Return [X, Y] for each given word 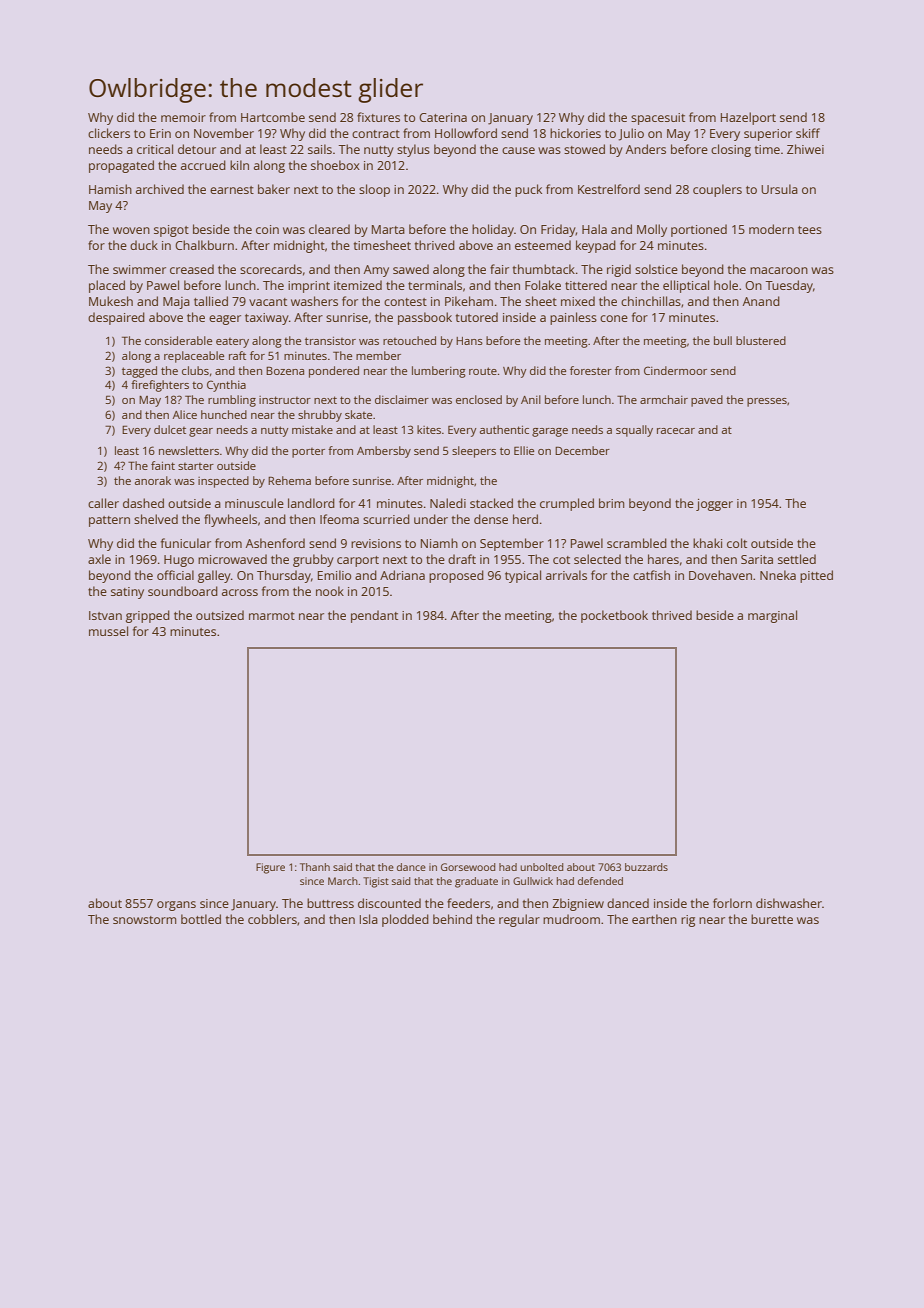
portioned [699, 230]
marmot [272, 616]
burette [772, 919]
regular [519, 920]
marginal [772, 616]
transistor [330, 340]
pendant [374, 616]
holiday [493, 230]
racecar [676, 431]
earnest [232, 190]
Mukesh [111, 301]
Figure [270, 868]
